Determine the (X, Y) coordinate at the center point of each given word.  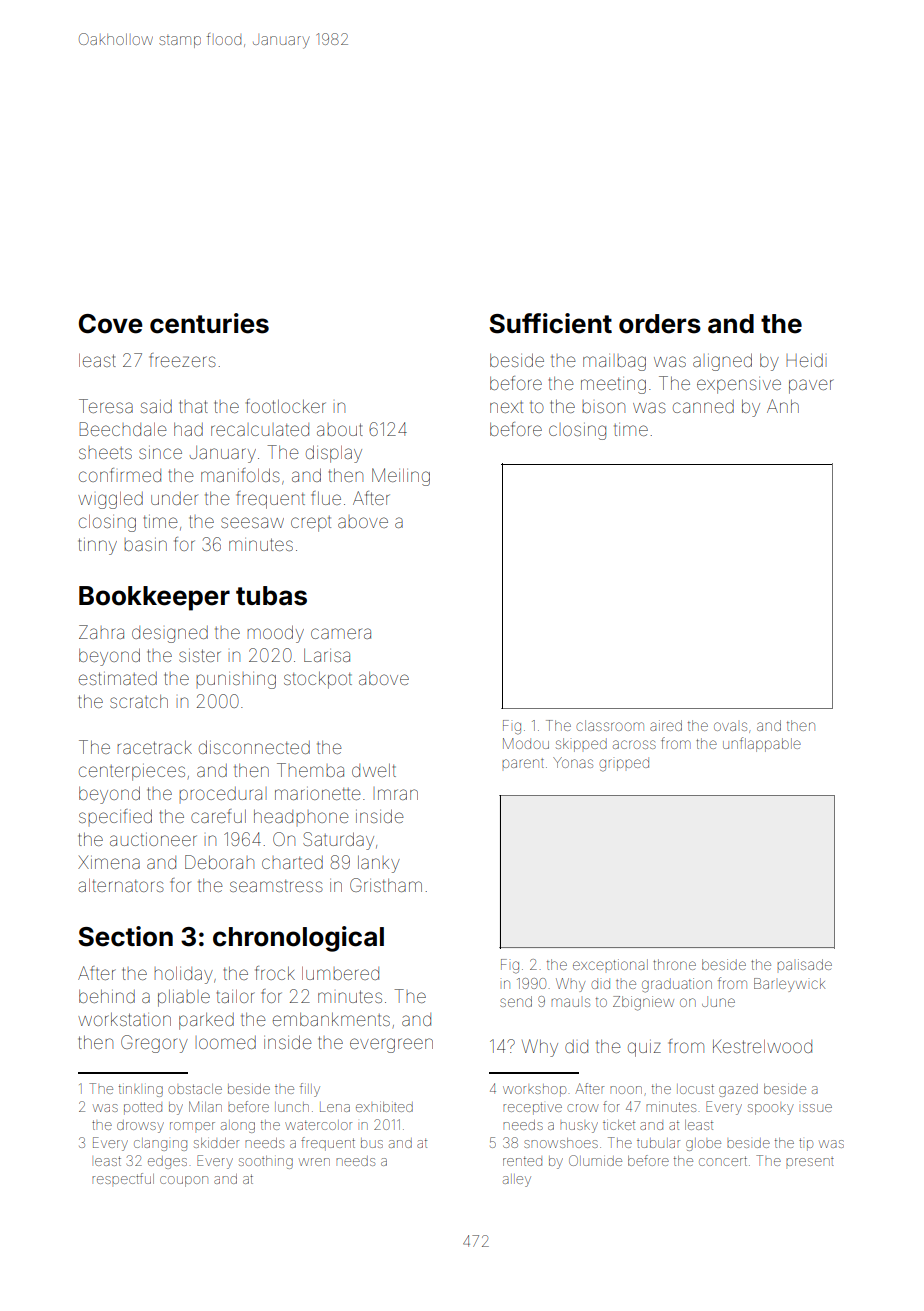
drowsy (140, 1126)
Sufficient (550, 323)
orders (660, 324)
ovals (730, 726)
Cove (111, 324)
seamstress (276, 886)
